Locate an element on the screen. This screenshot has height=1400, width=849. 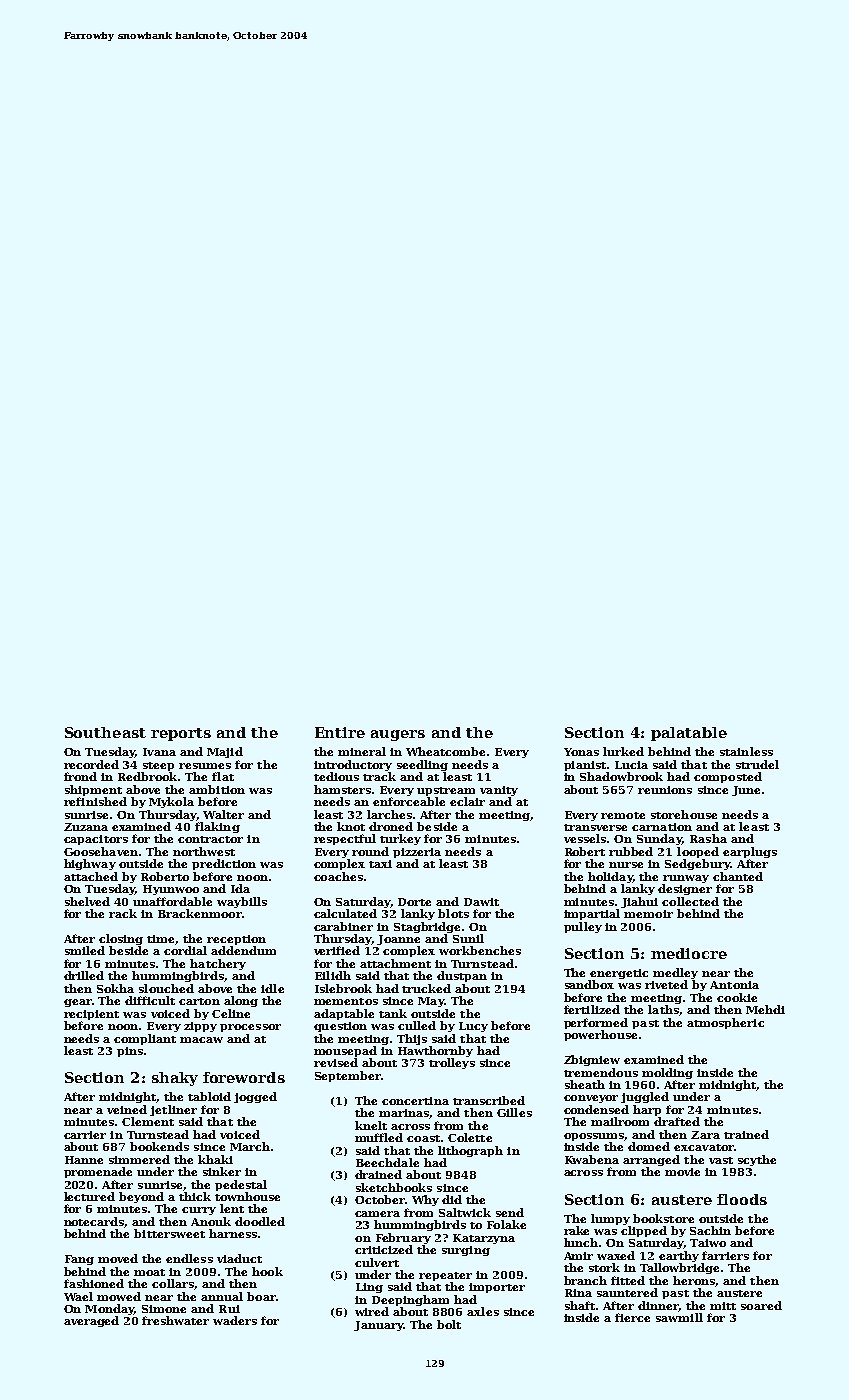
palatable is located at coordinates (689, 734).
